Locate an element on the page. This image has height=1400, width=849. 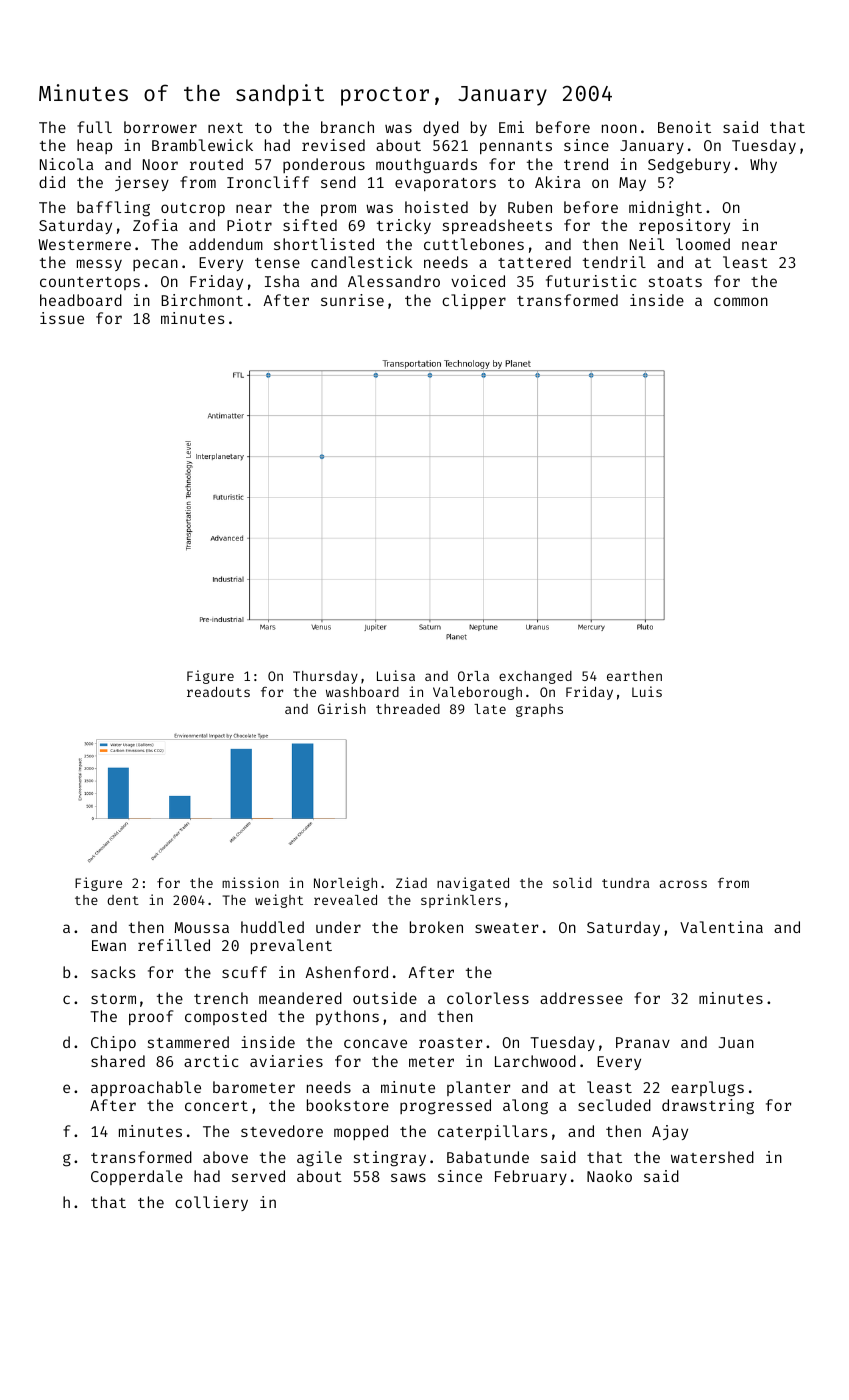
Sedgebury is located at coordinates (689, 166).
